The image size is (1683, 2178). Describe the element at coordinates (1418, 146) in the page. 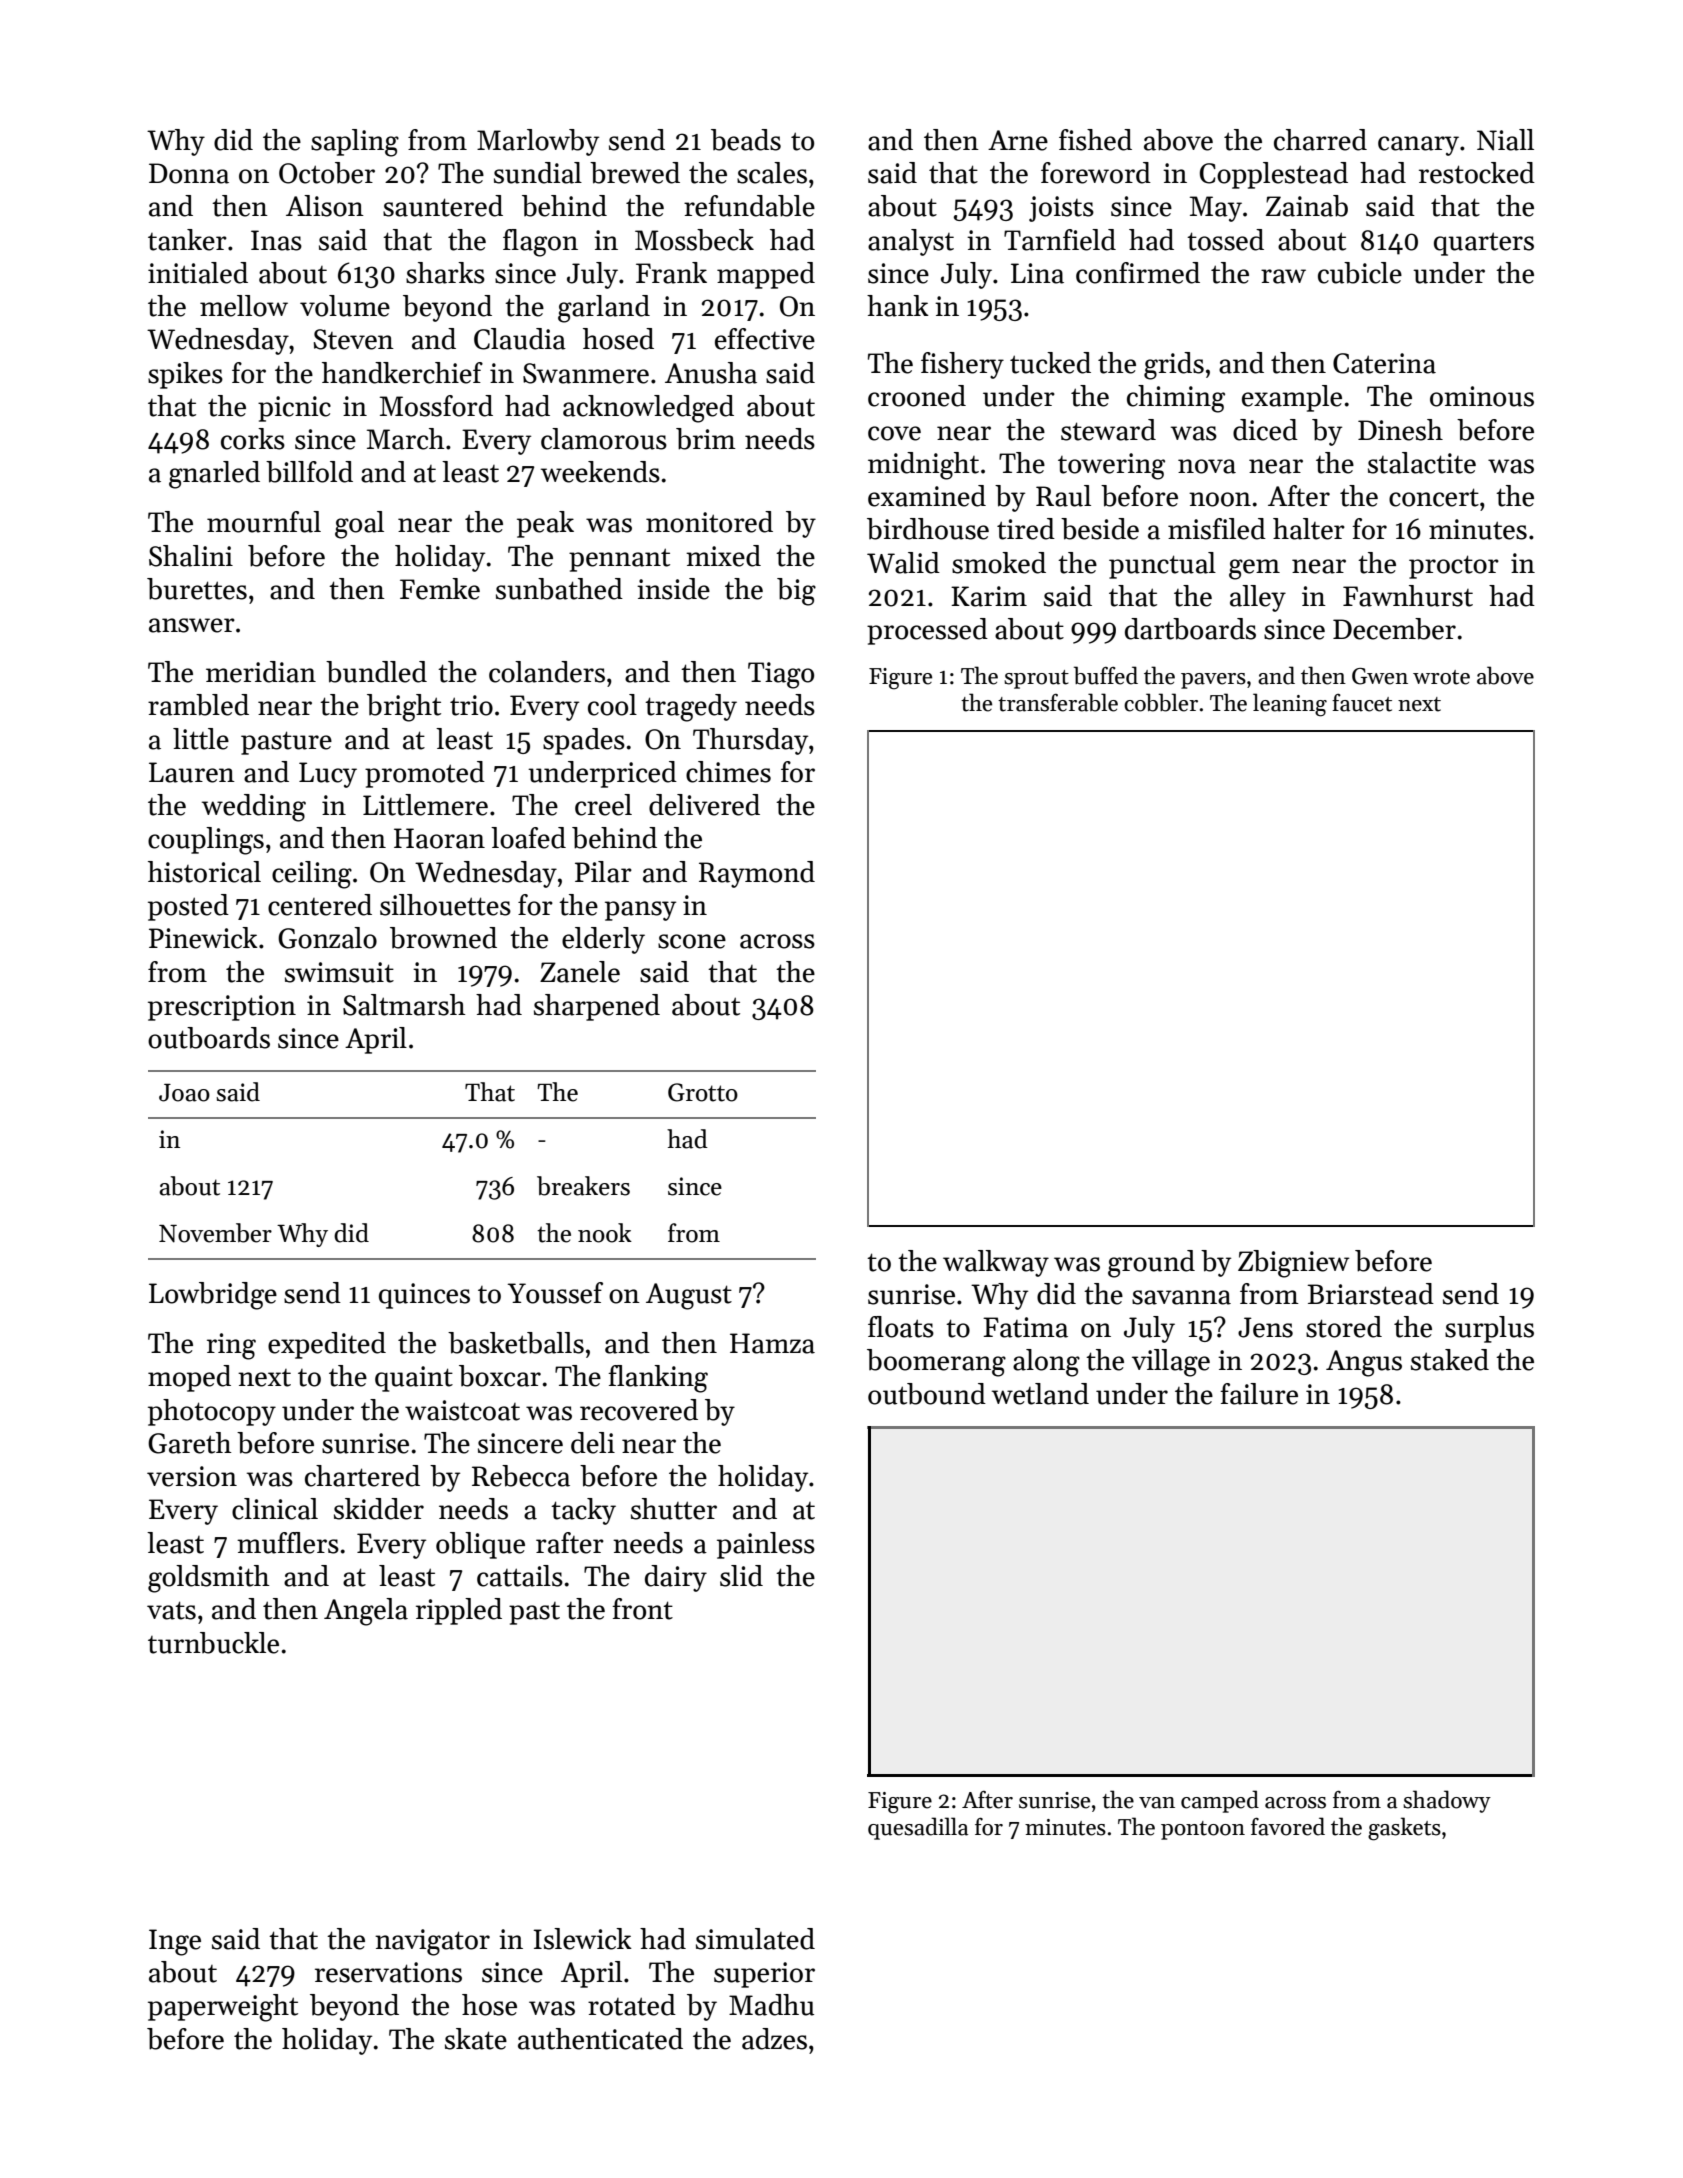

I see `canary` at that location.
